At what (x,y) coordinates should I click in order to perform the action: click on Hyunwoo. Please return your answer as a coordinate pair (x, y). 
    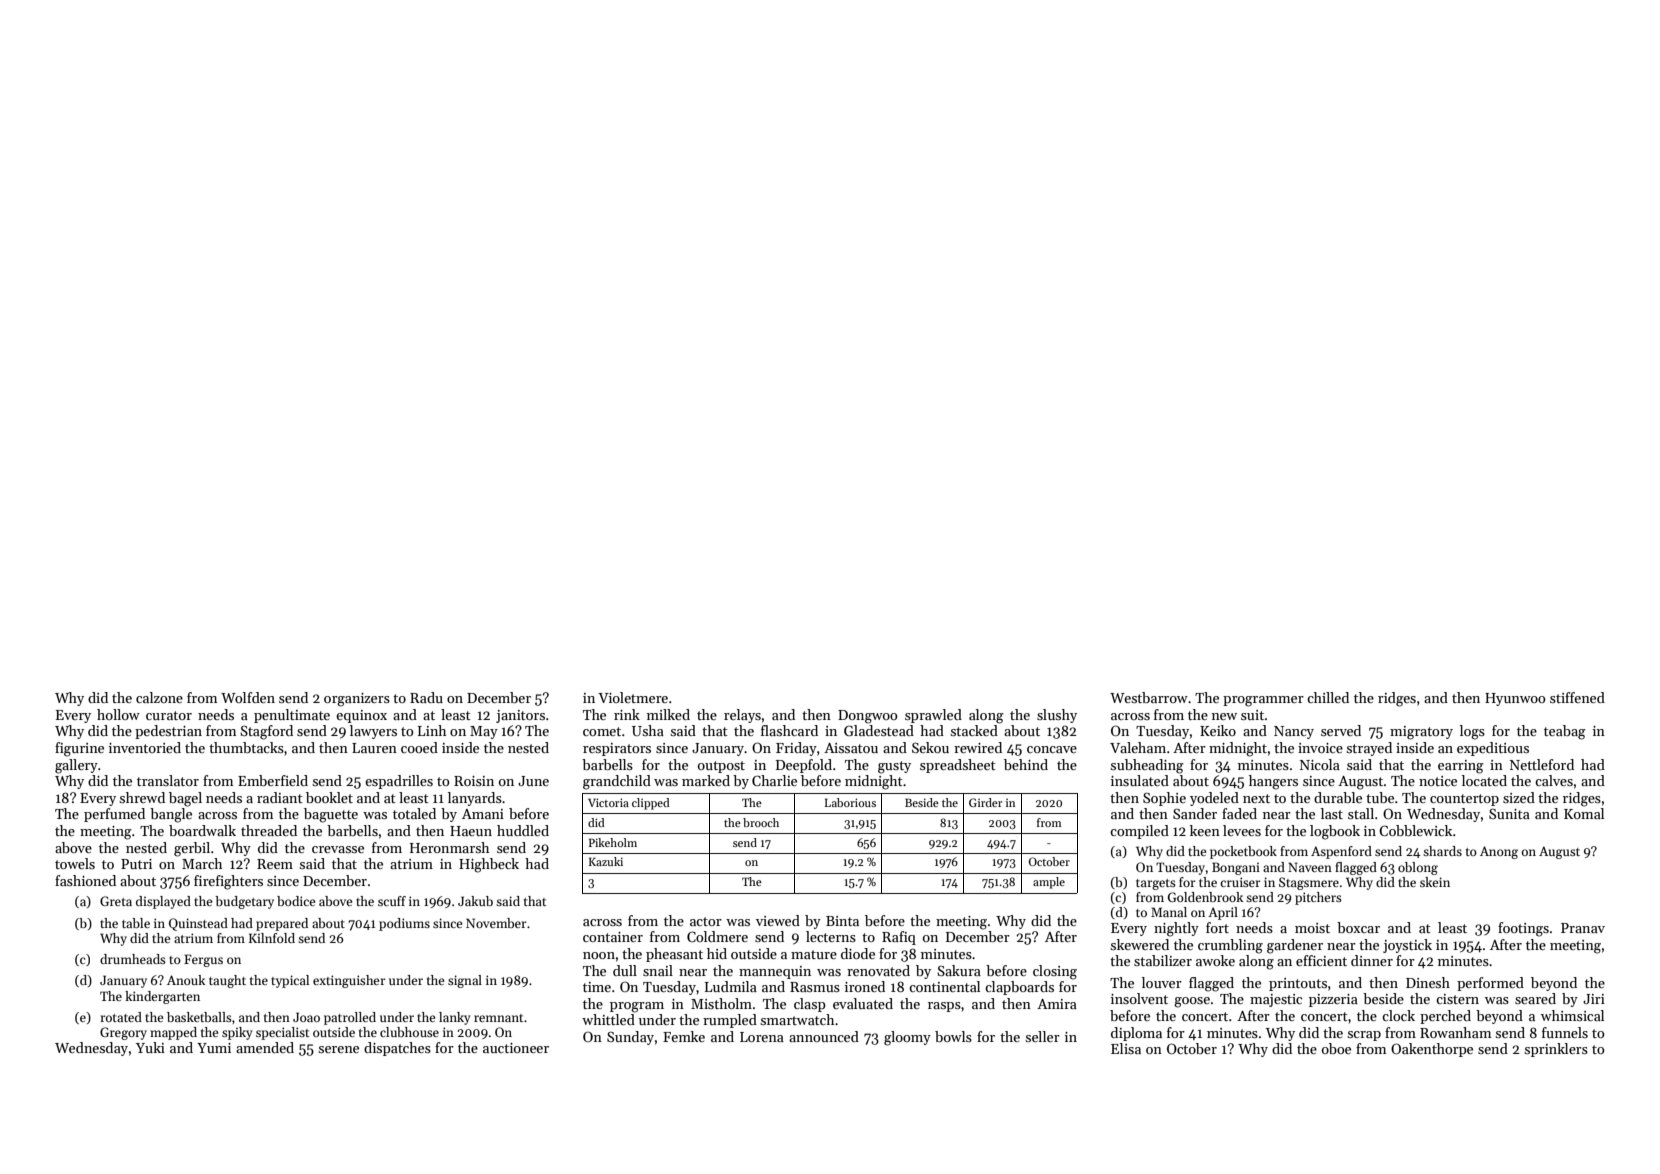
    Looking at the image, I should click on (1515, 699).
